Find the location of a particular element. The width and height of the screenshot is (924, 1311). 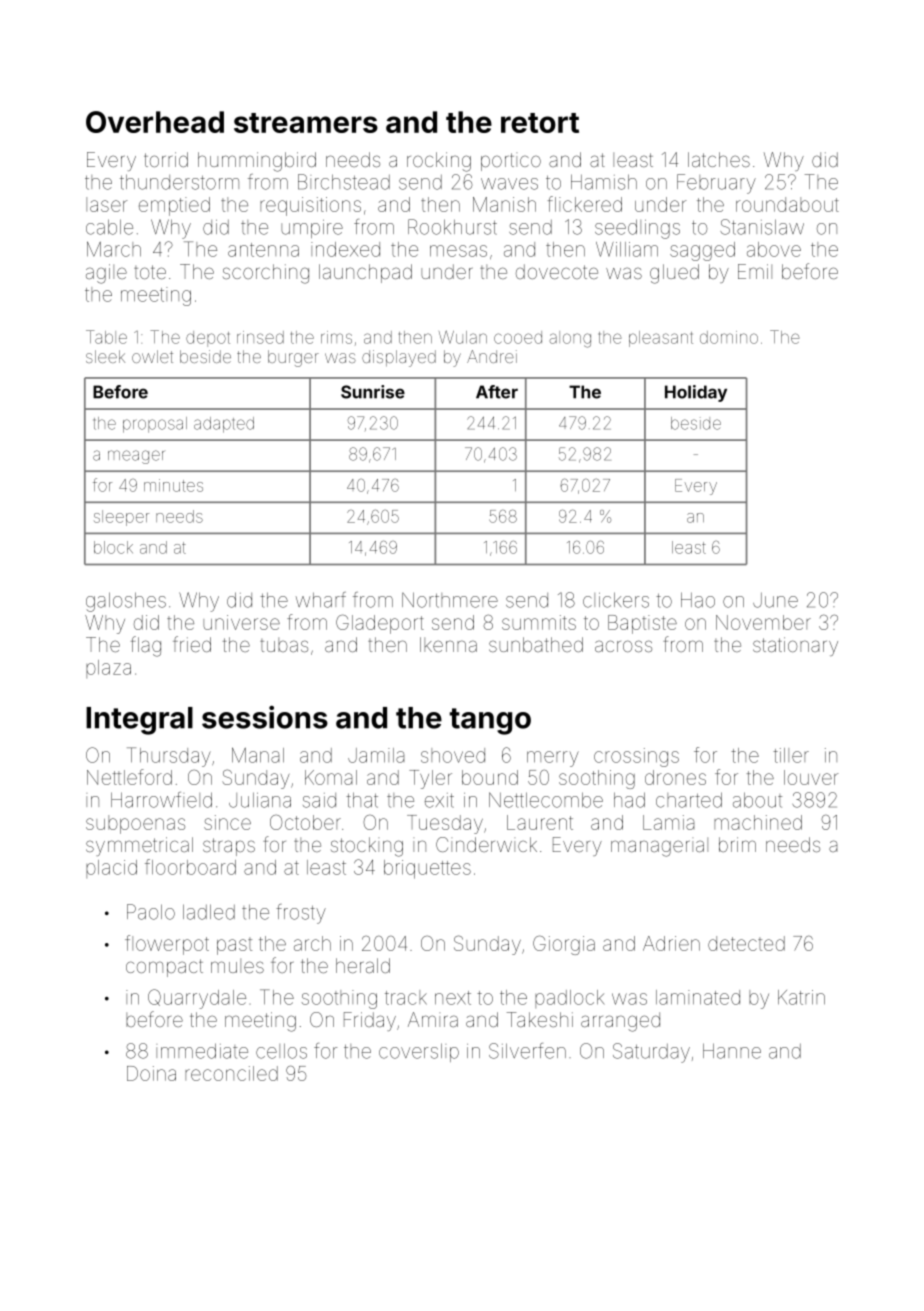

Quarrydale is located at coordinates (197, 999).
